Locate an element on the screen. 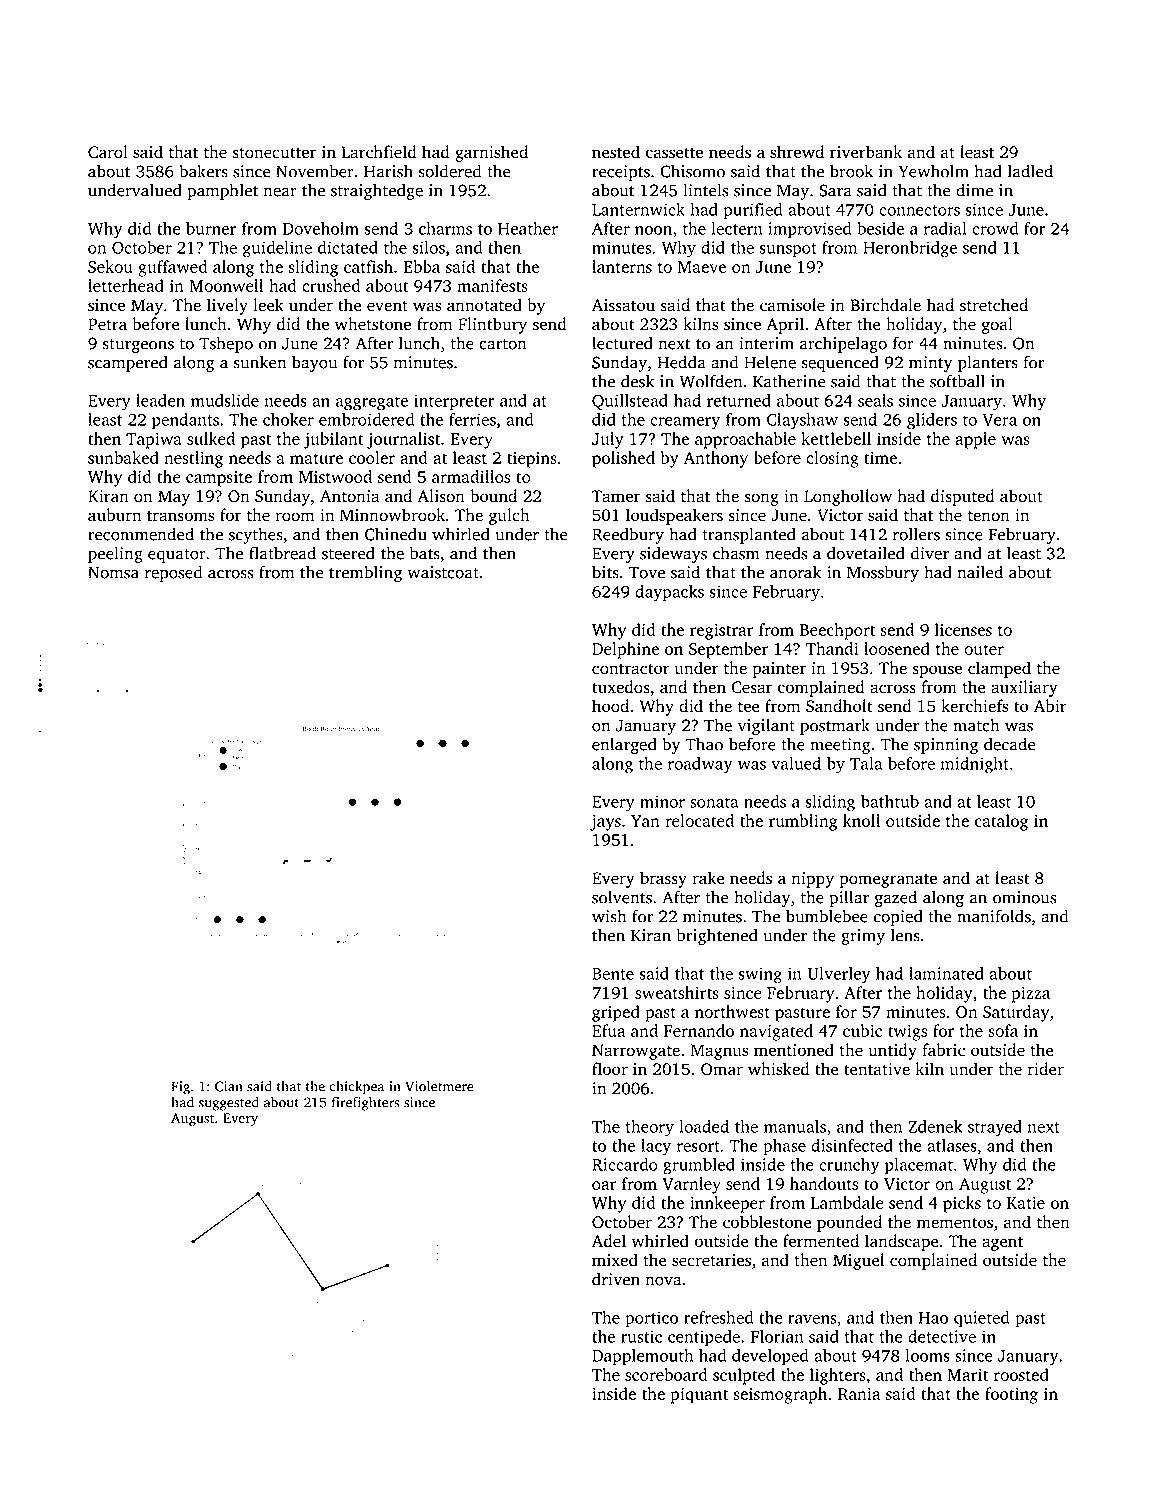  jays is located at coordinates (605, 822).
